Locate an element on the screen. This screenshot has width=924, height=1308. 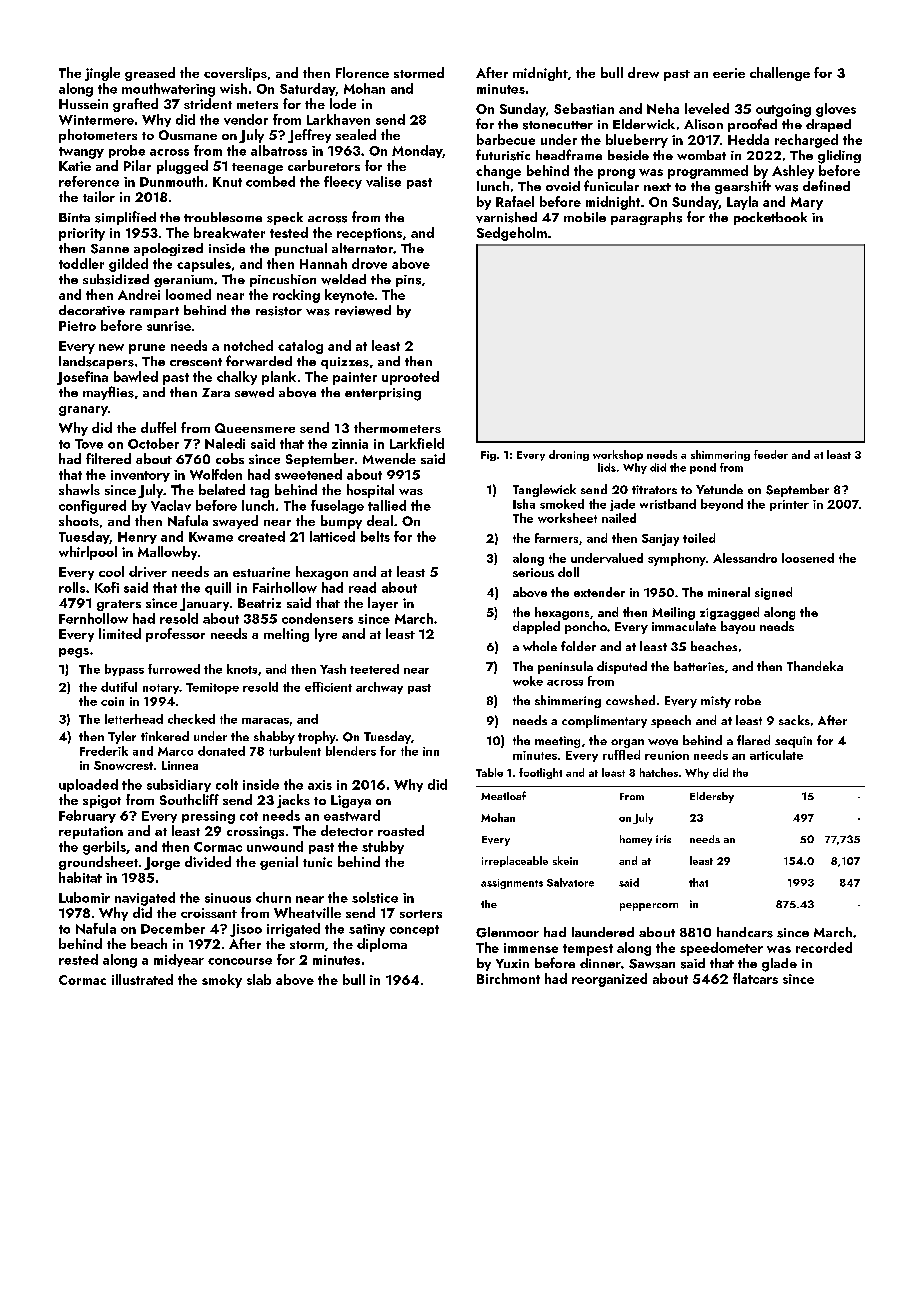
condensers is located at coordinates (317, 618).
